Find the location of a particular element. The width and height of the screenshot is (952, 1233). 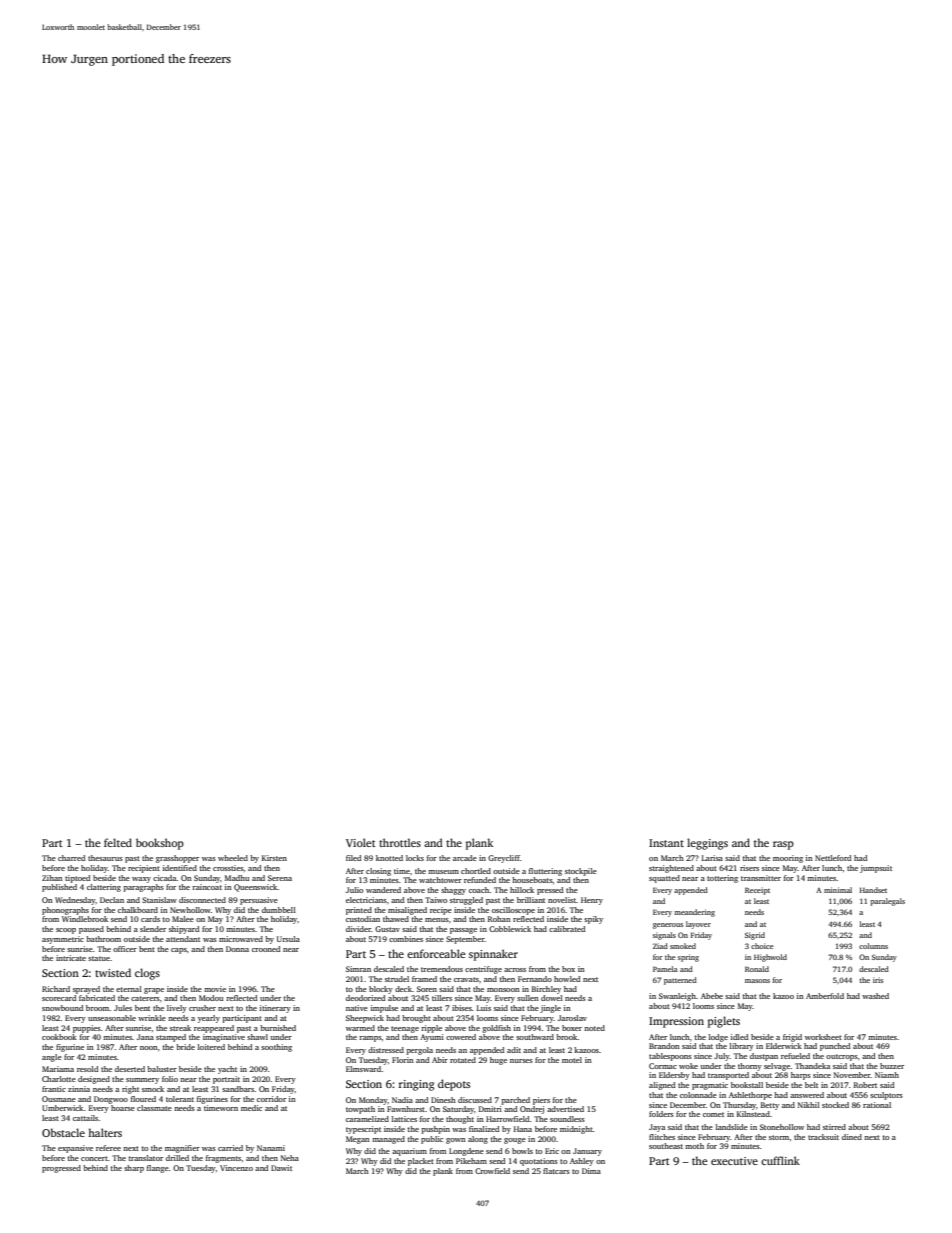

intricate is located at coordinates (71, 958).
